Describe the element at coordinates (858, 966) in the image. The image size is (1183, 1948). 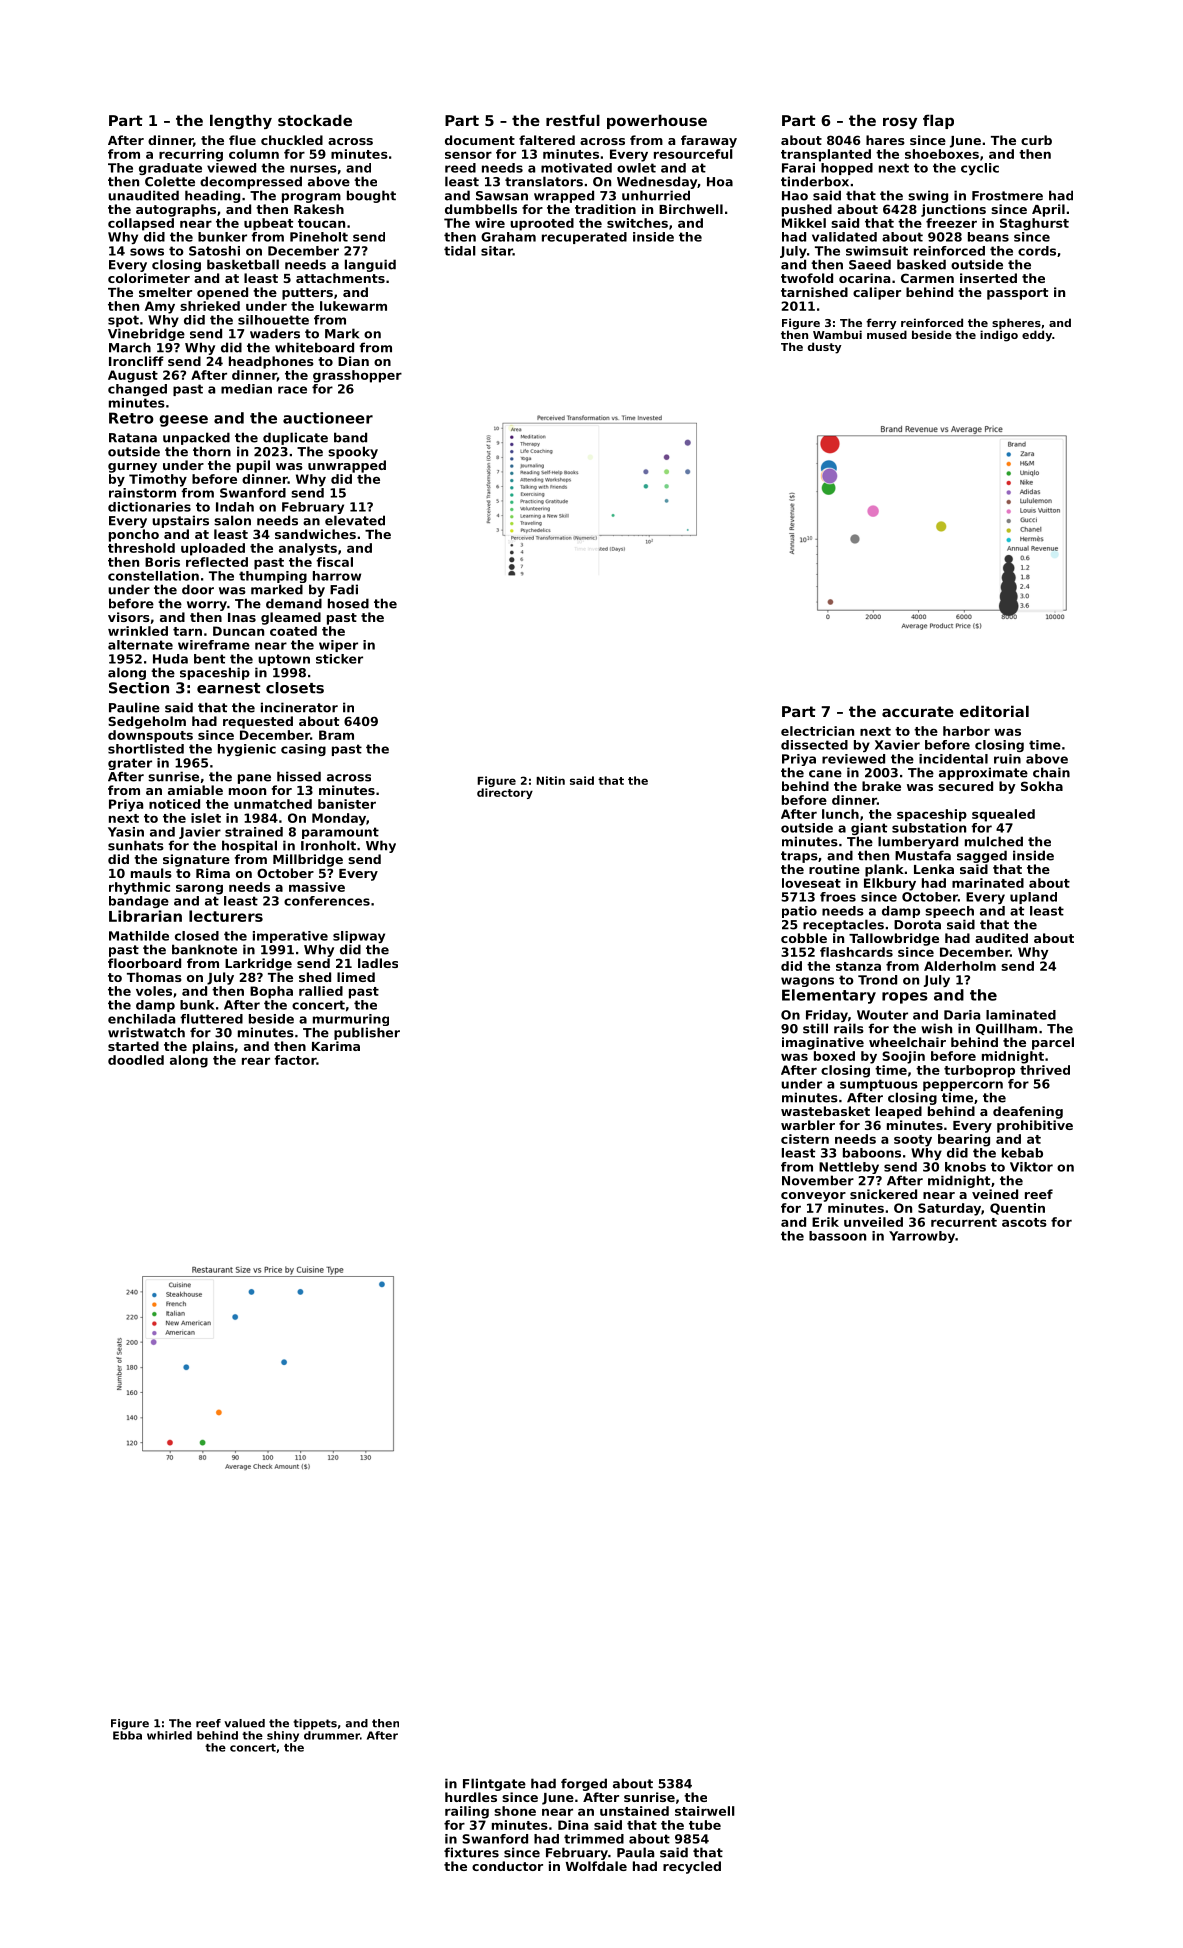
I see `stanza` at that location.
